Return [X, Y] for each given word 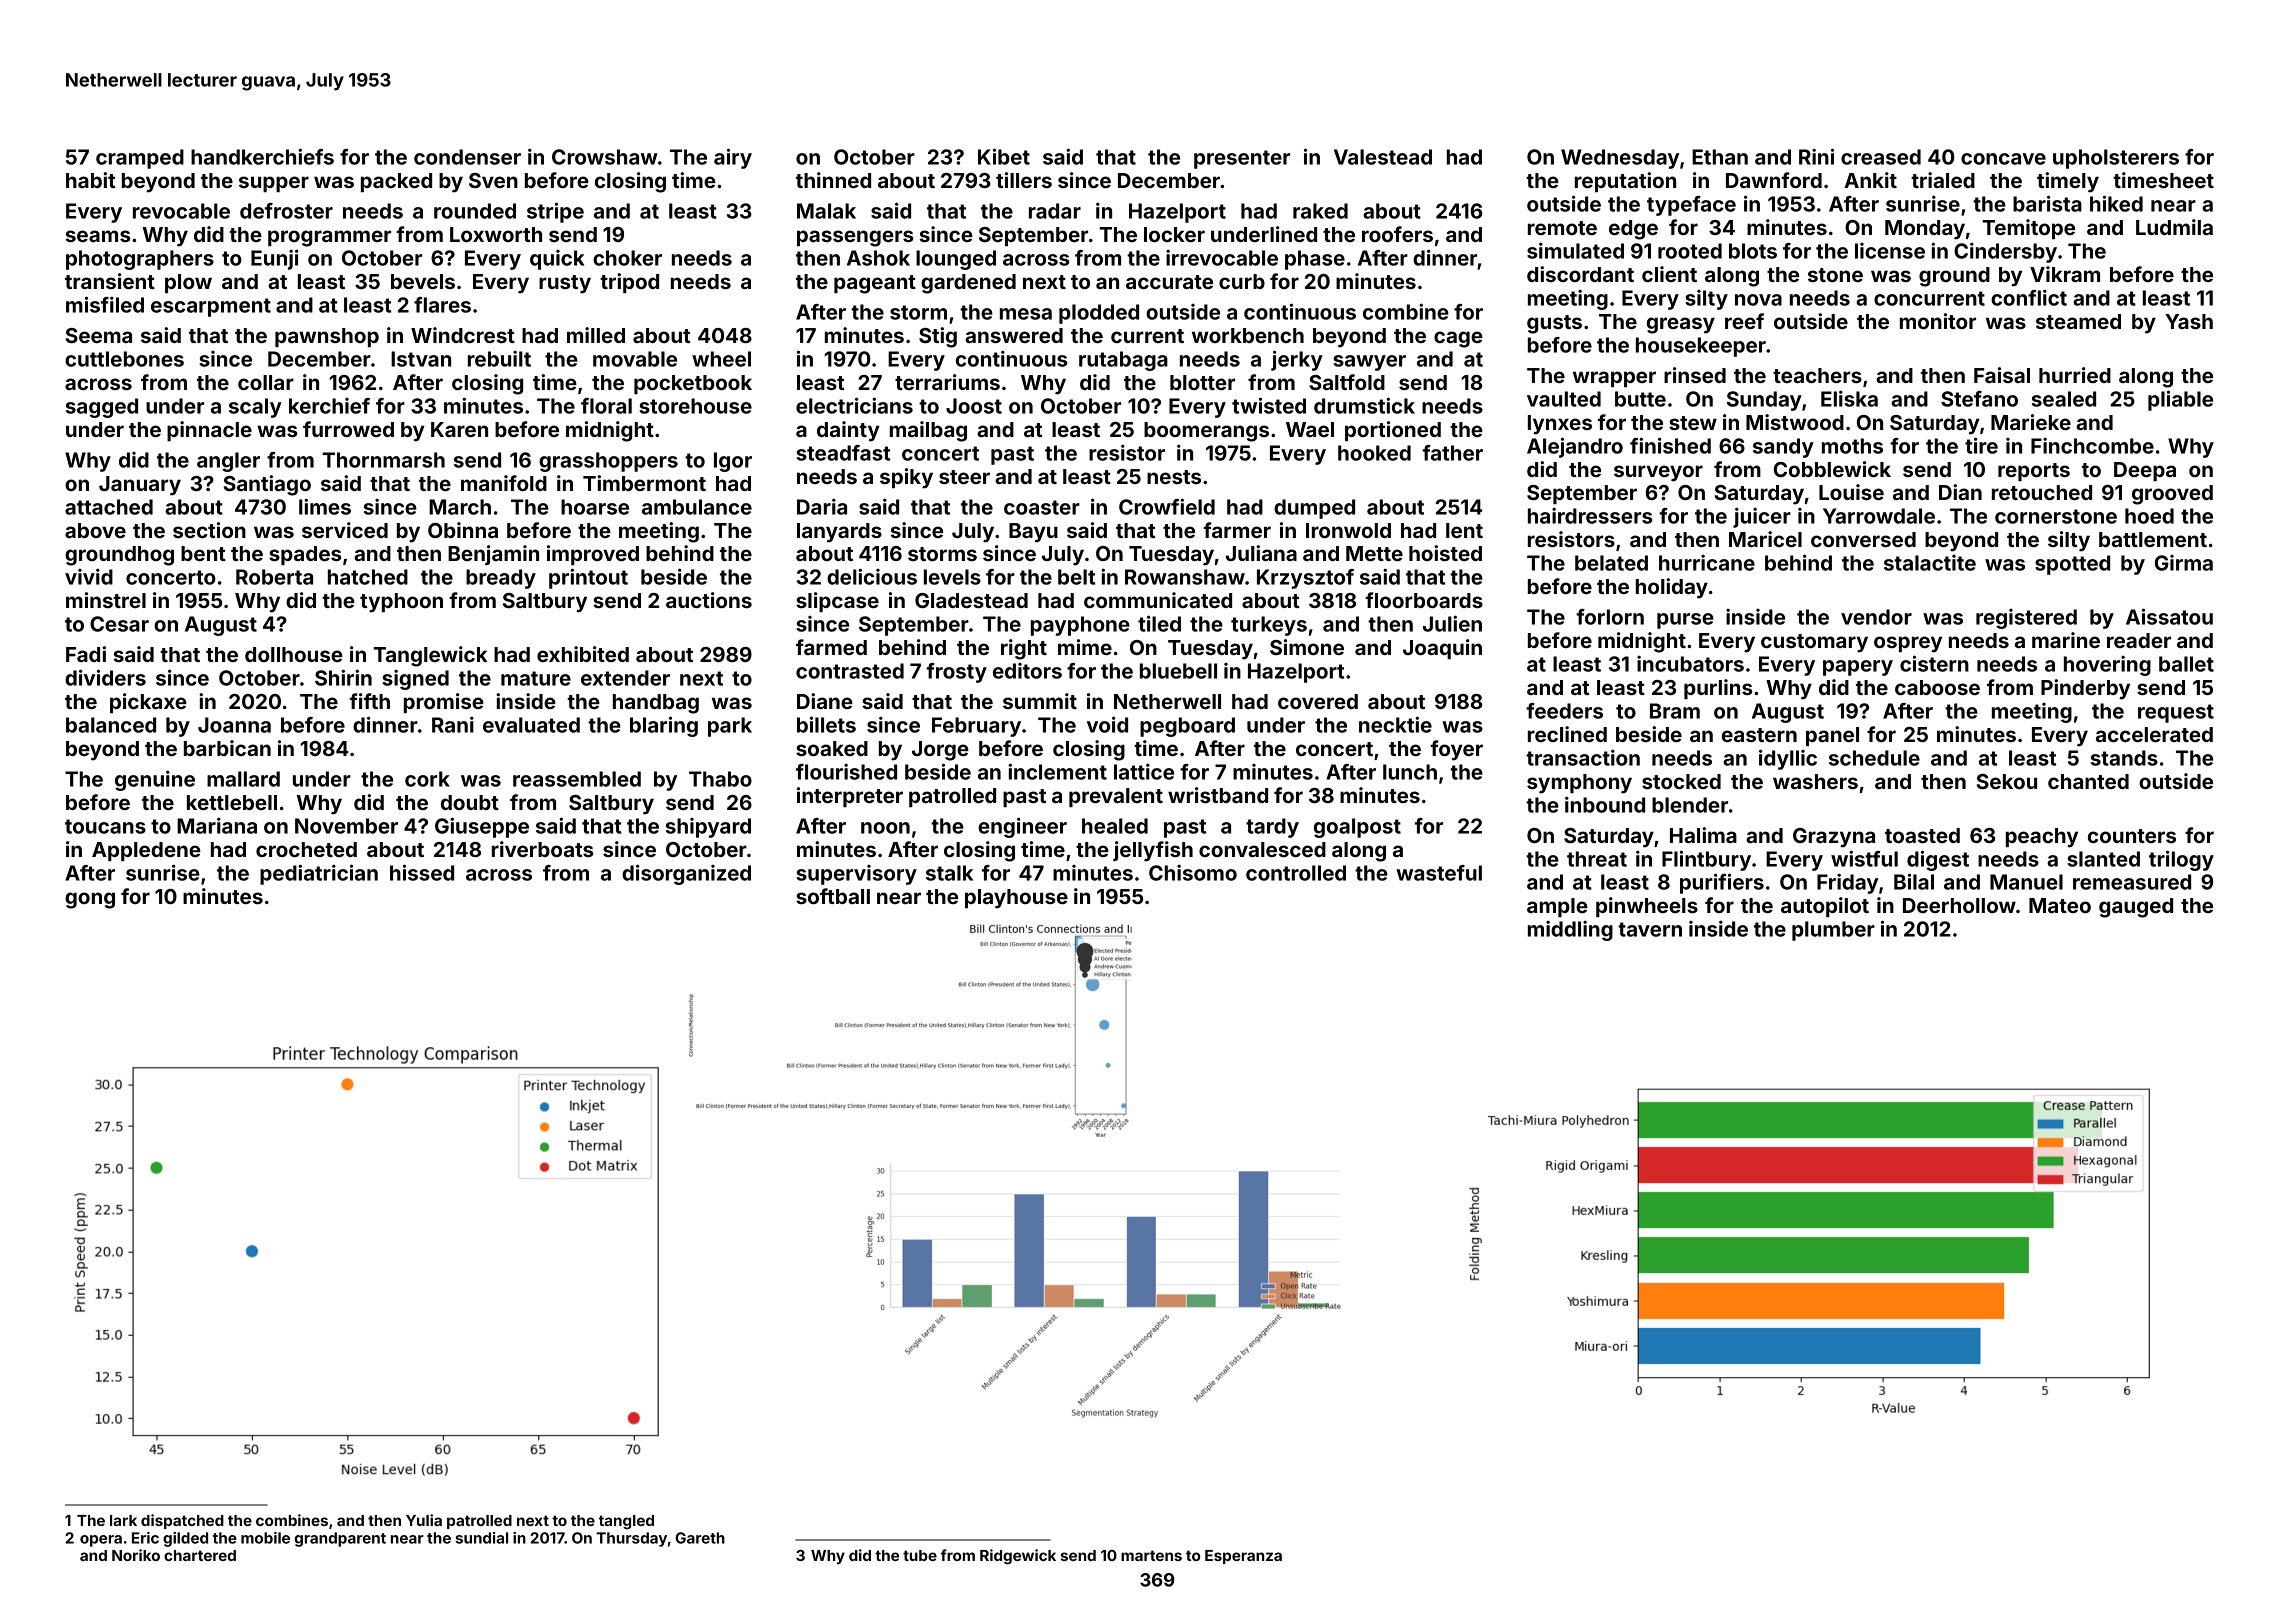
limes [325, 506]
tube [920, 1555]
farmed [831, 647]
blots [1753, 251]
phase [1315, 260]
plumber [1833, 931]
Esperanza [1243, 1557]
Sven [493, 180]
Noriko [136, 1555]
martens [1151, 1555]
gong [90, 900]
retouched [2042, 492]
